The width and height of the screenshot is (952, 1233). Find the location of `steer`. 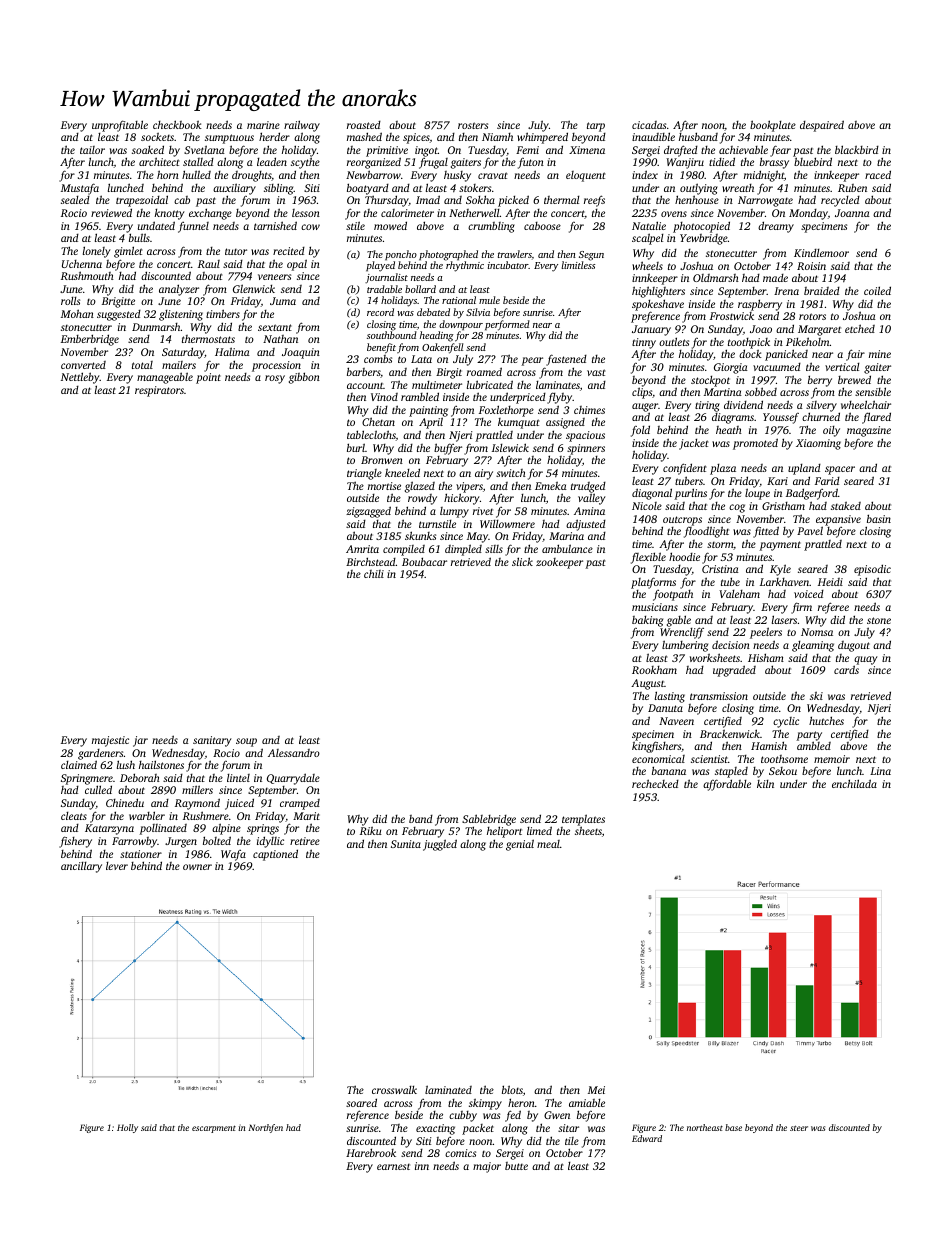

steer is located at coordinates (799, 1128).
